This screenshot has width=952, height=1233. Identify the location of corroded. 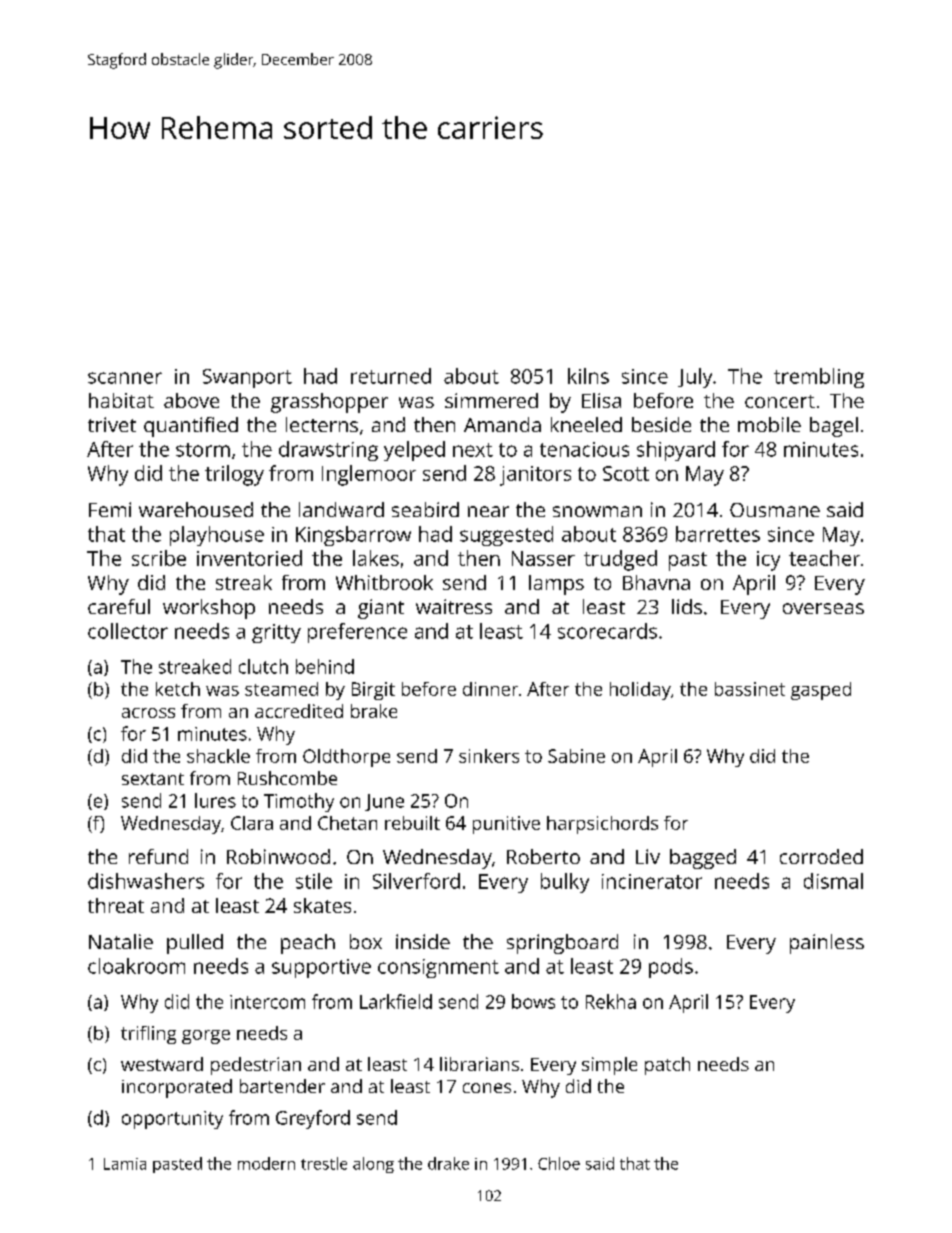
(821, 856).
